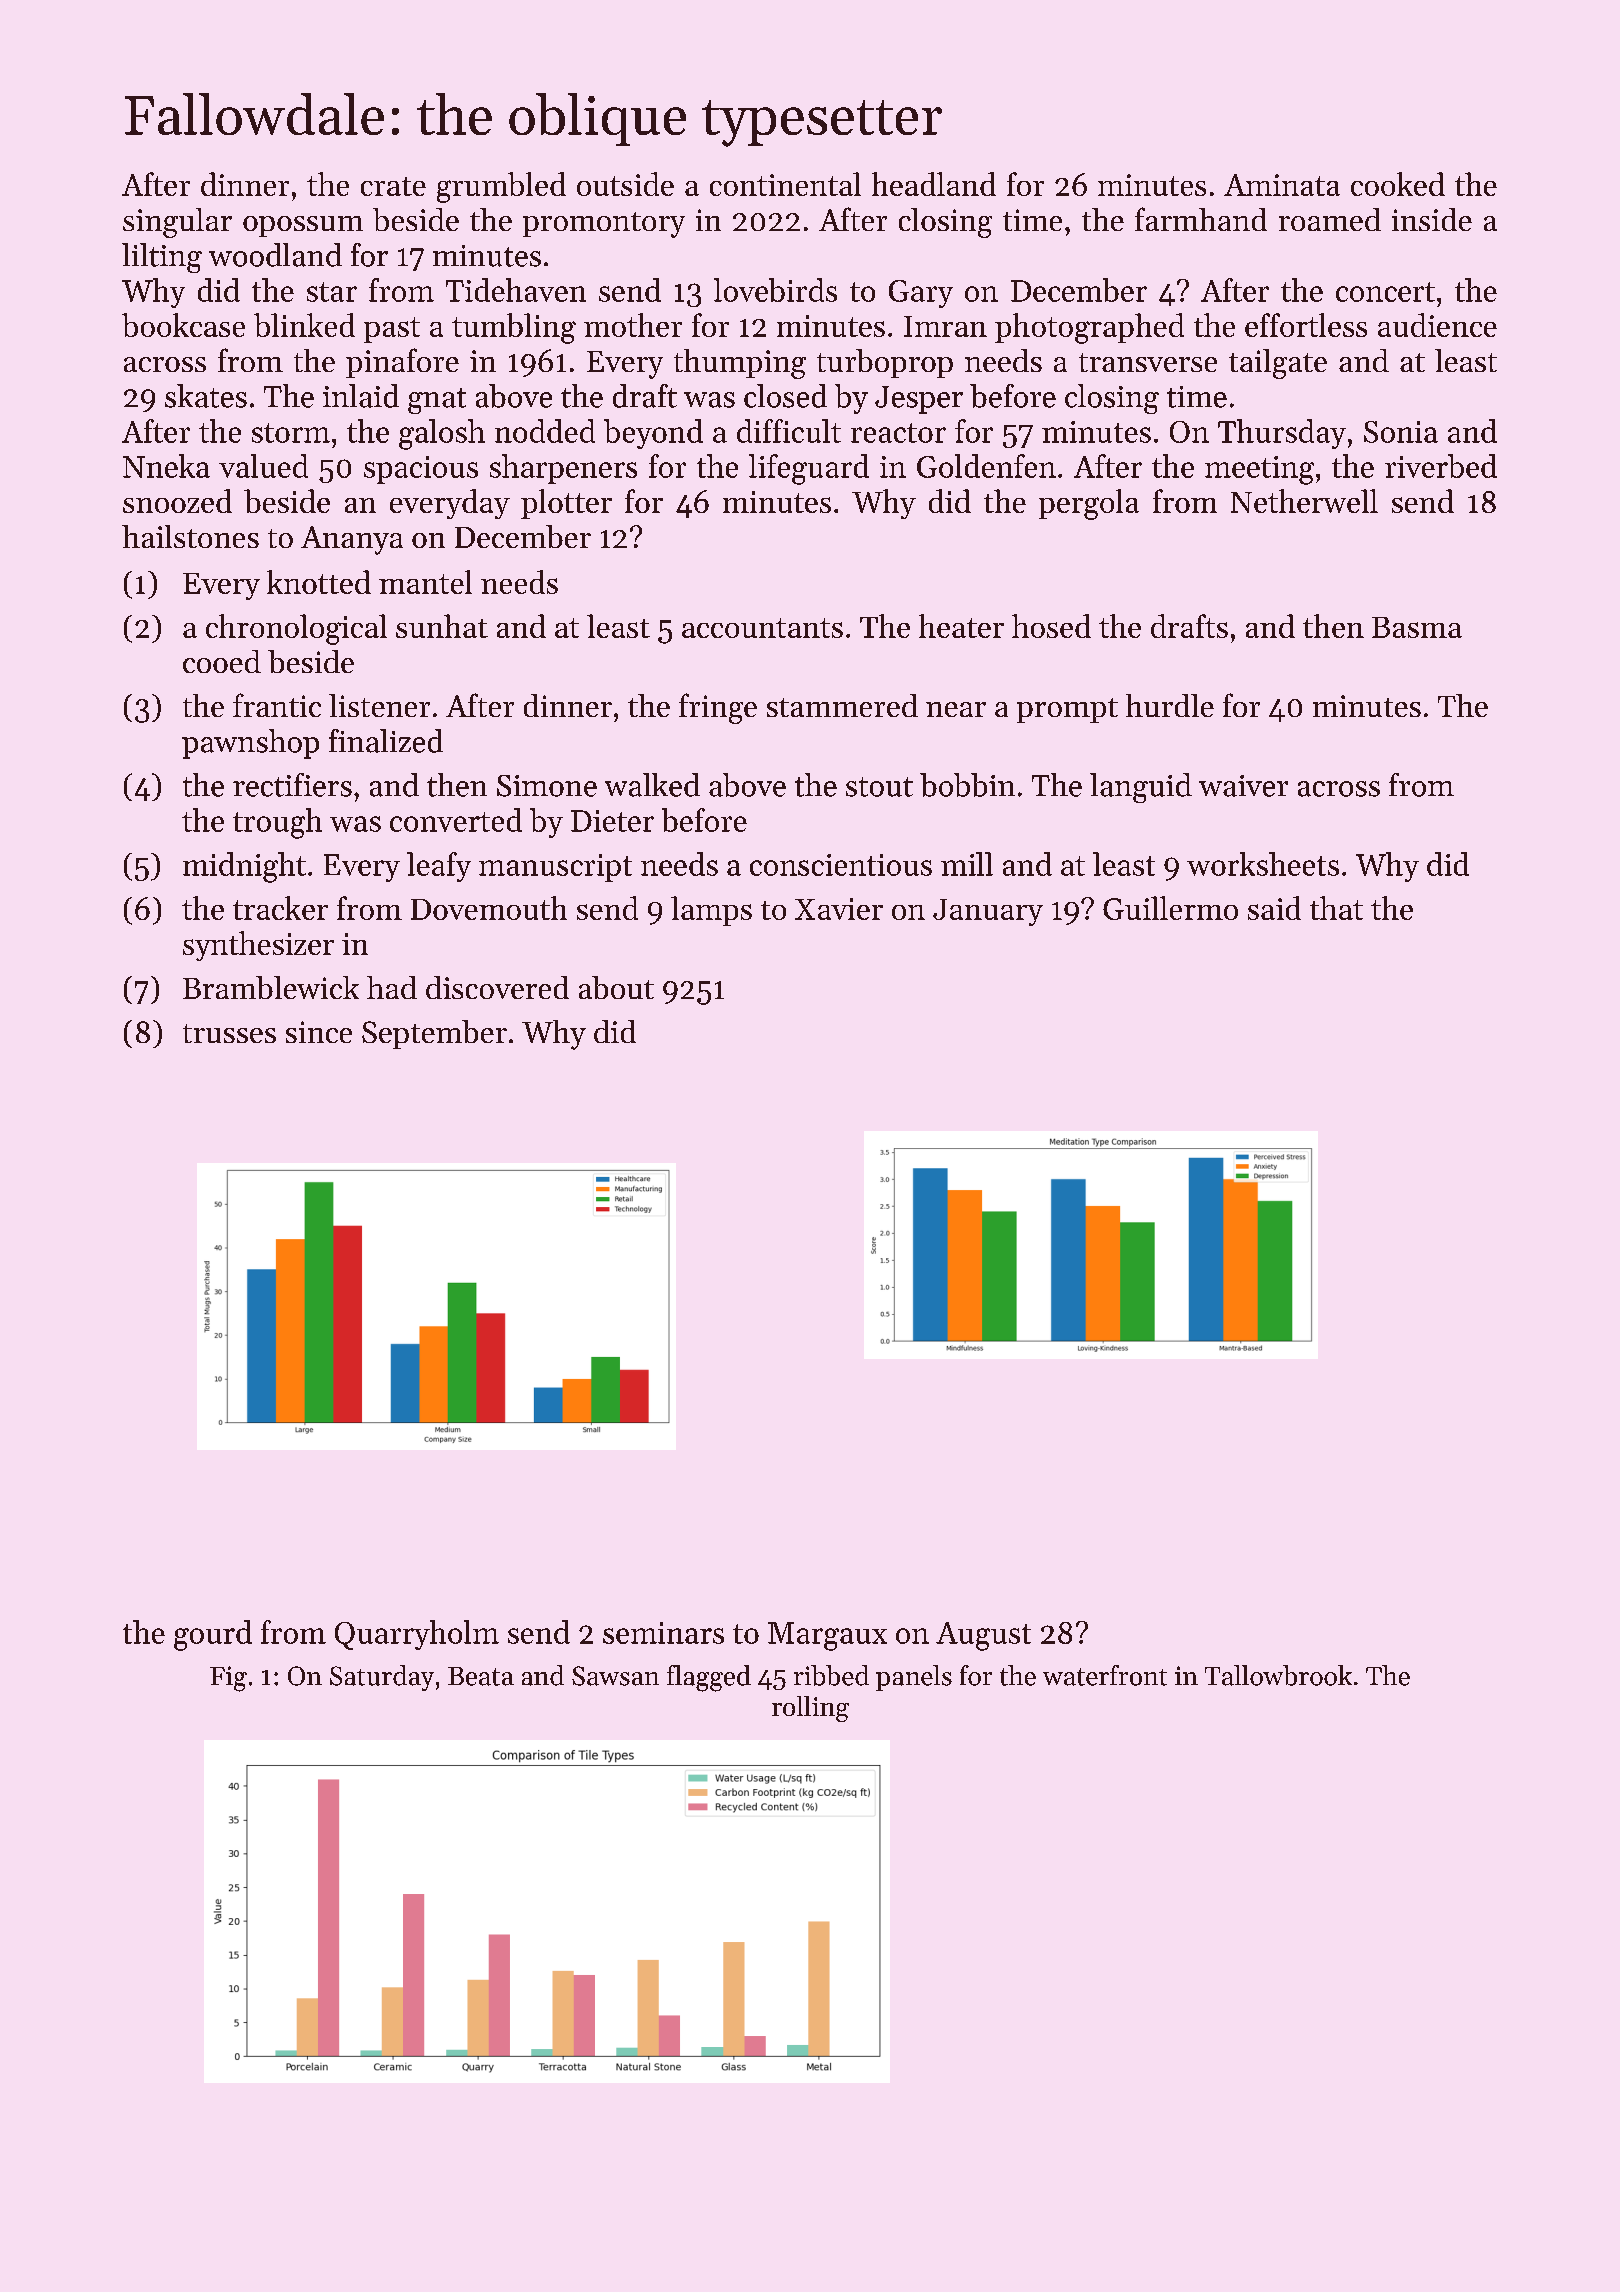 This page has width=1620, height=2292. Describe the element at coordinates (1170, 908) in the page. I see `Guillermo` at that location.
